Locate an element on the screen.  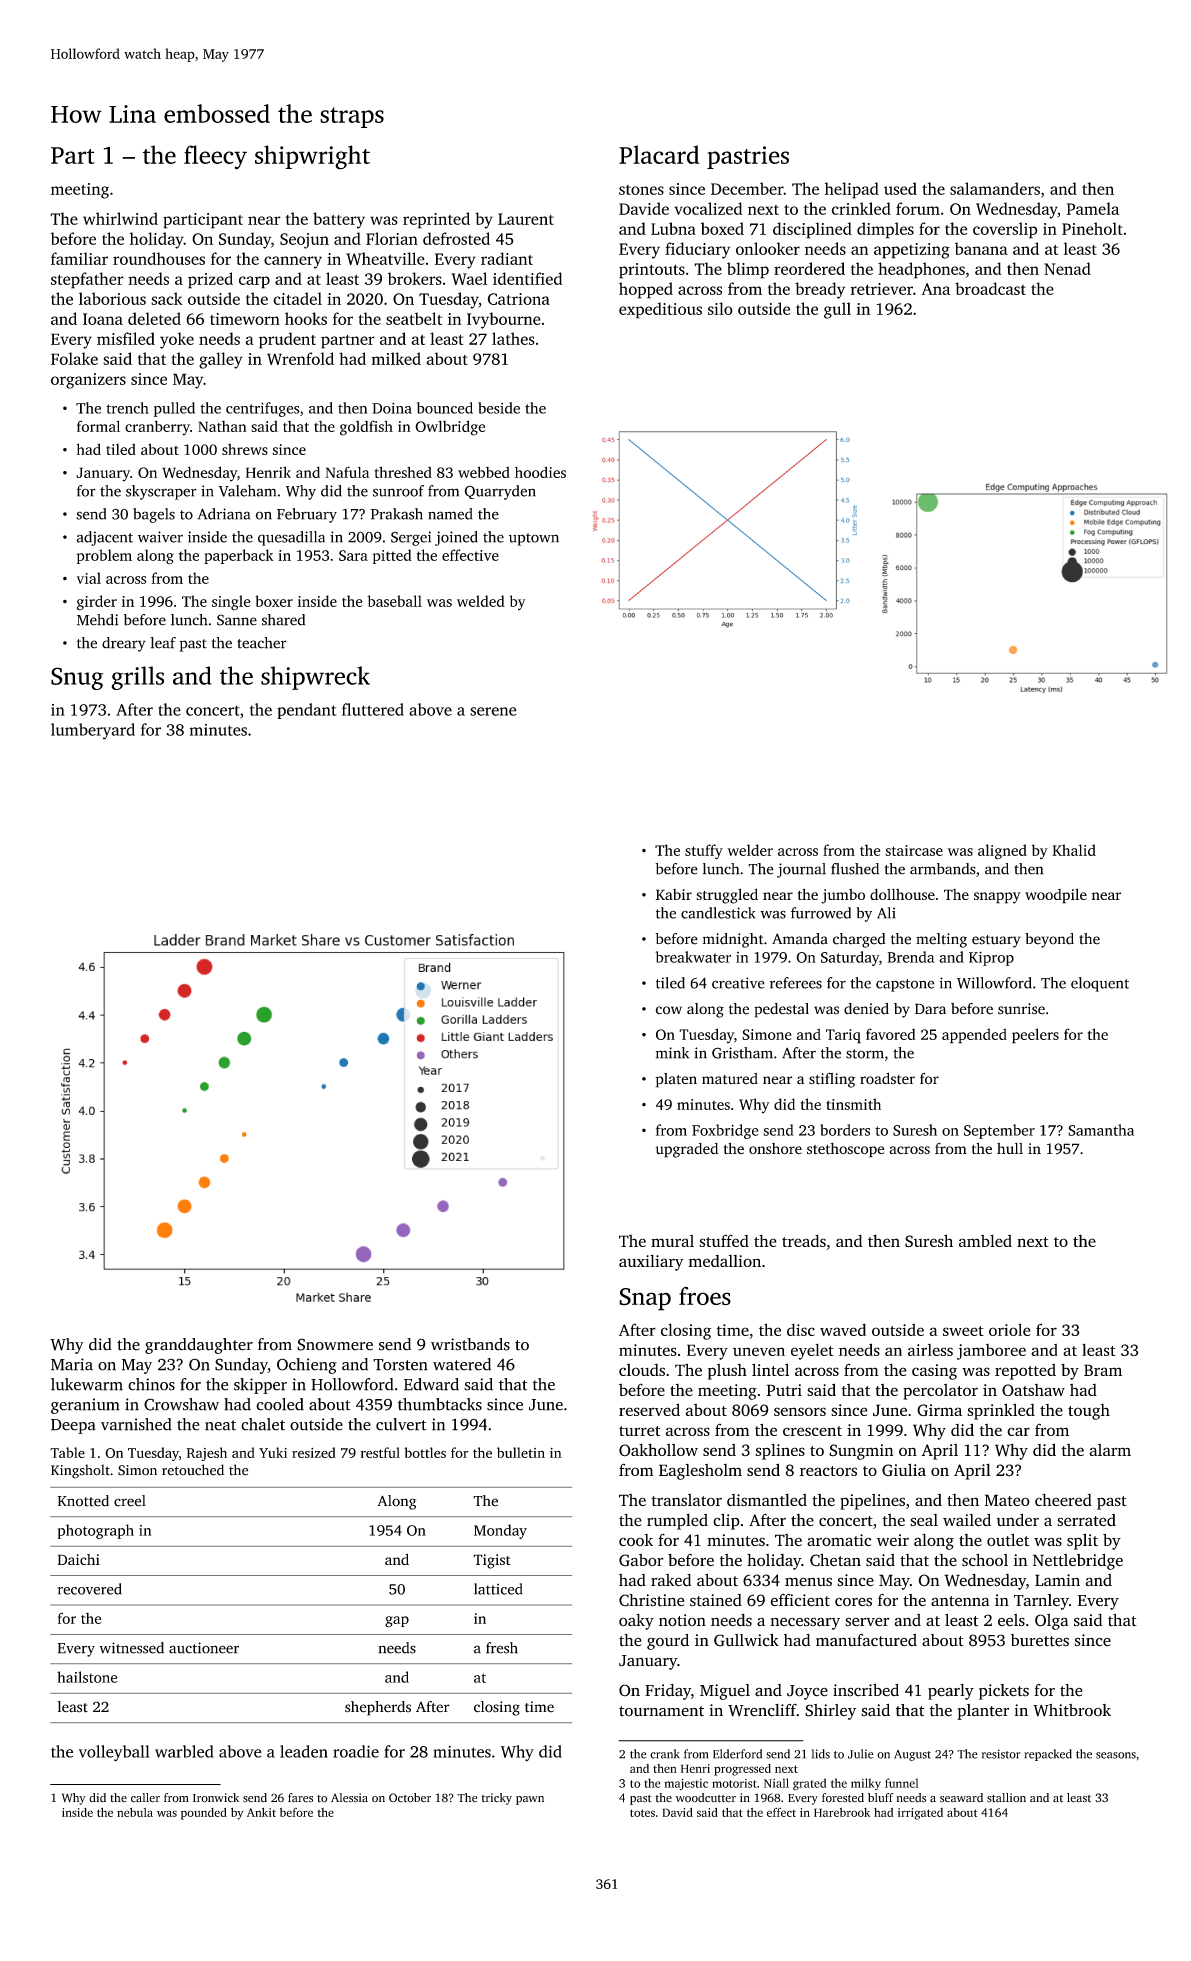
Snowmere is located at coordinates (335, 1344).
